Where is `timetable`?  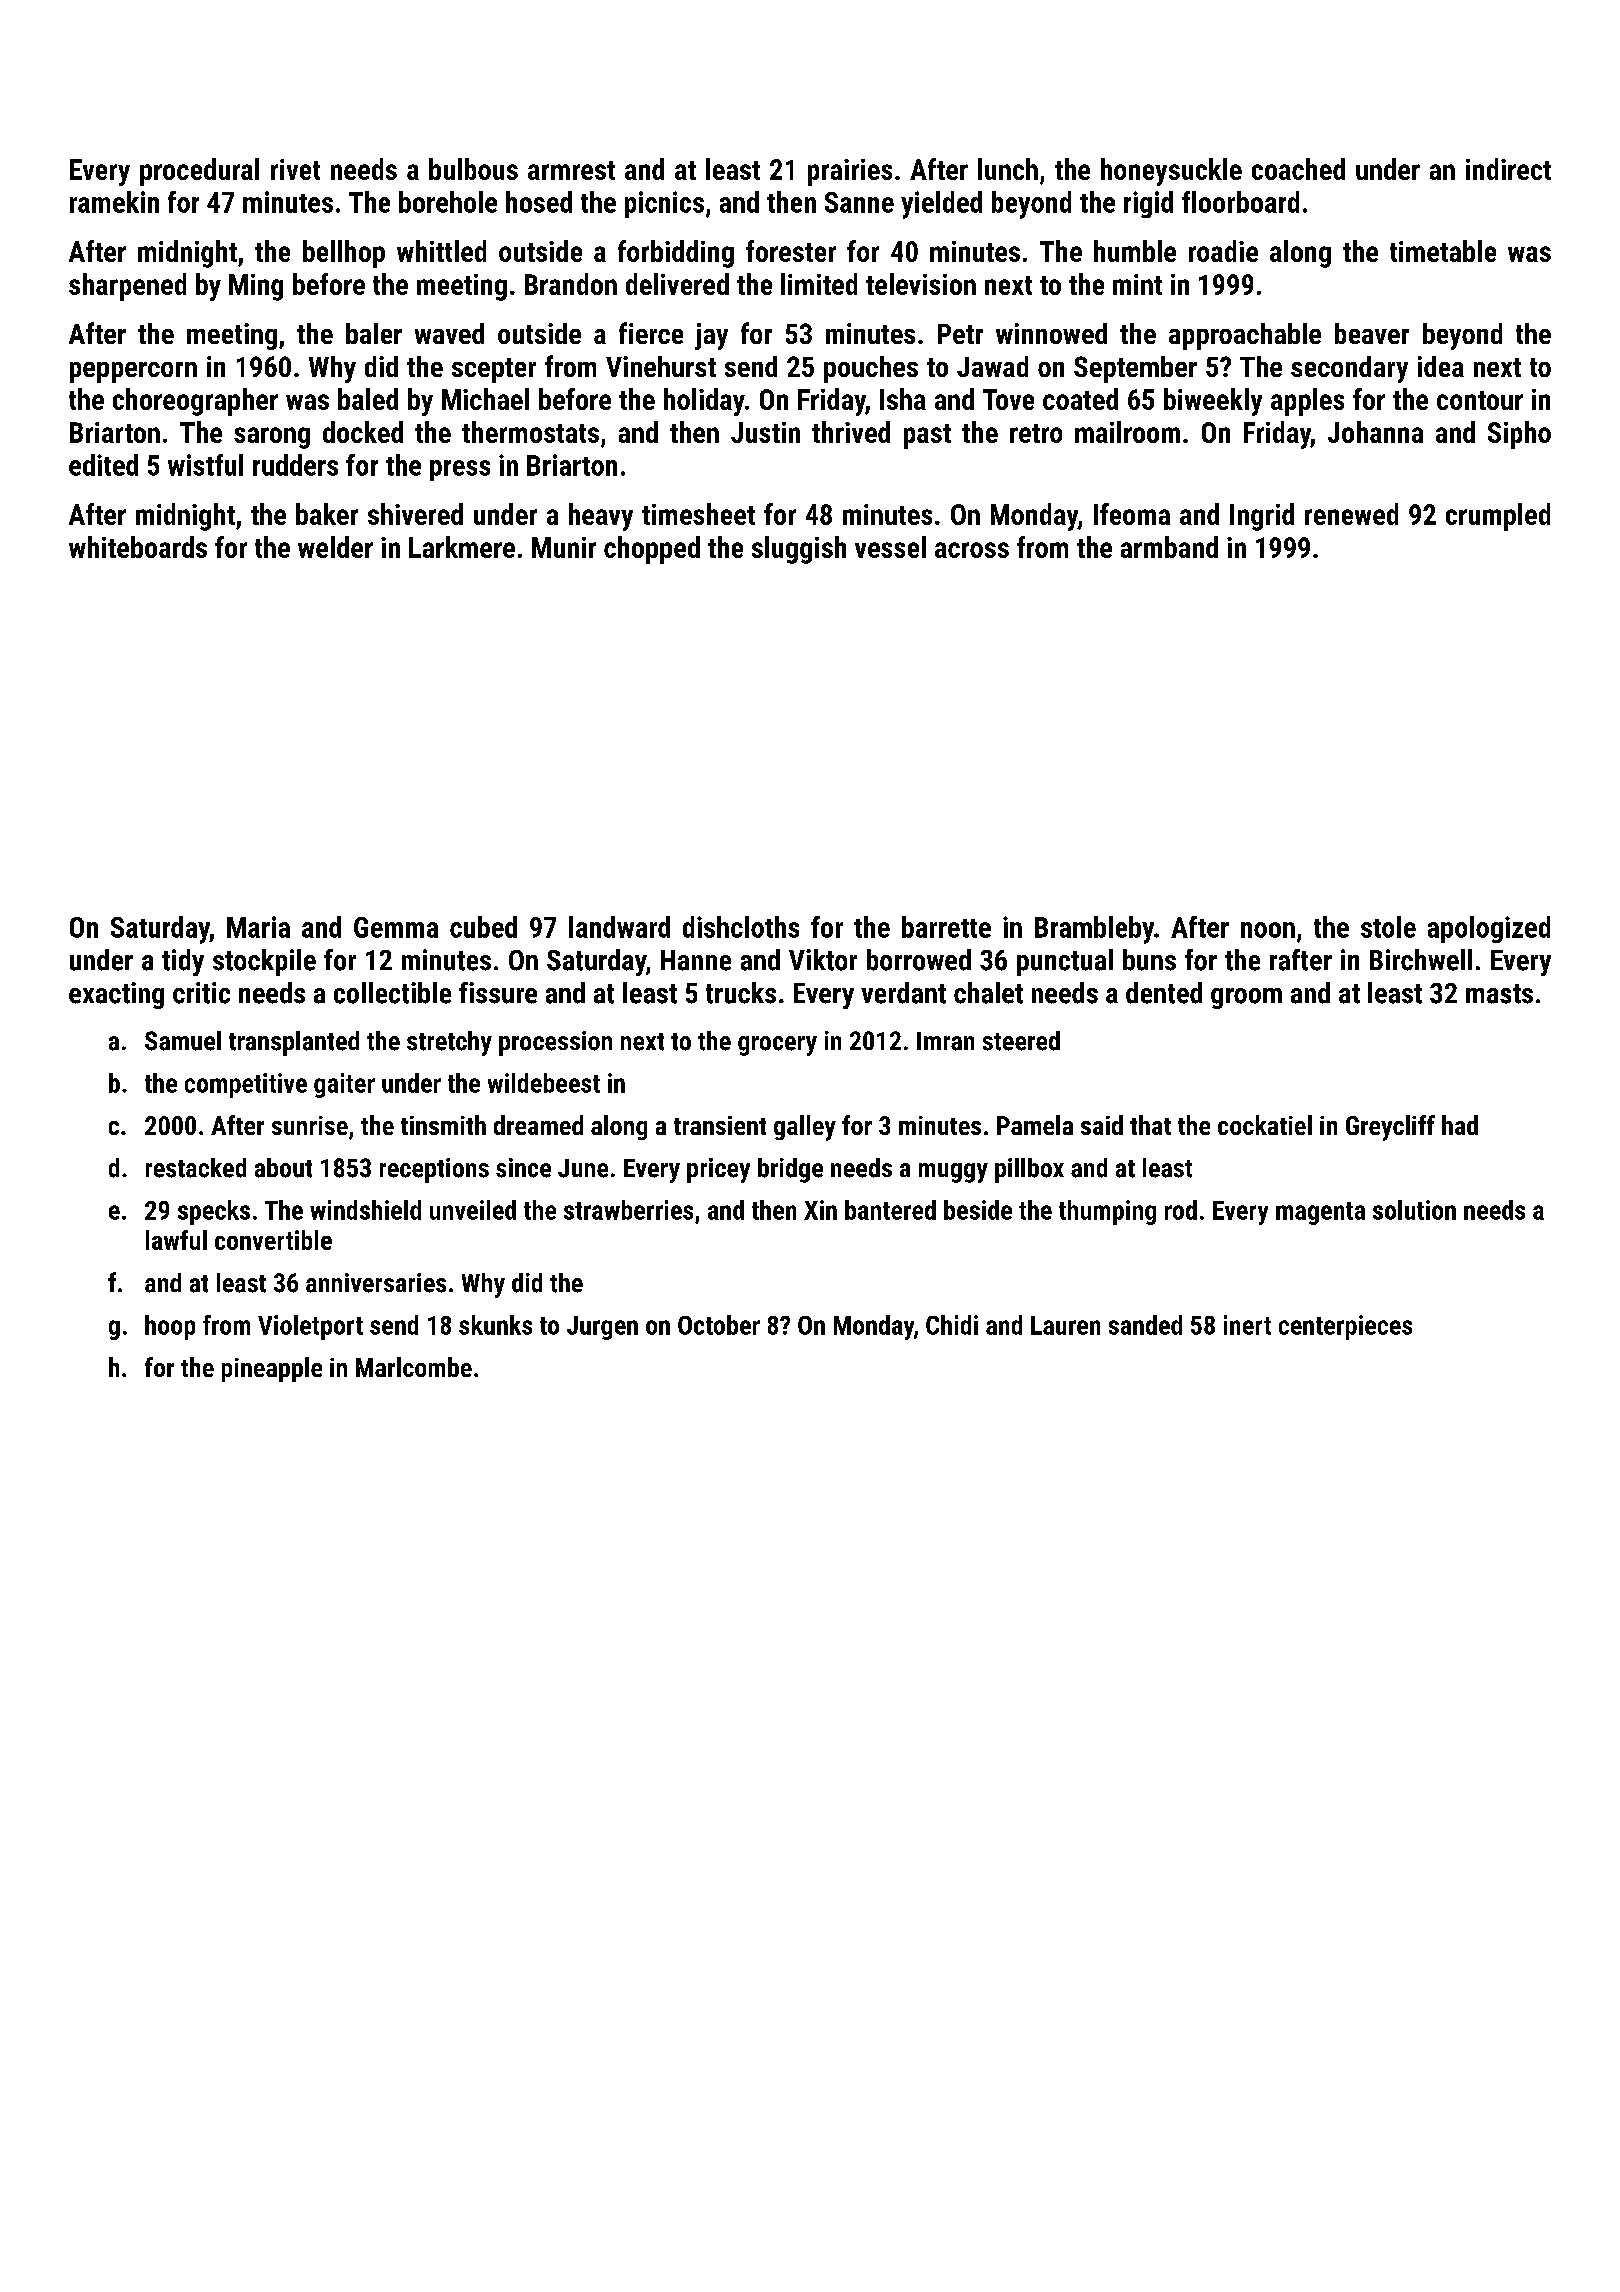 timetable is located at coordinates (1443, 251).
